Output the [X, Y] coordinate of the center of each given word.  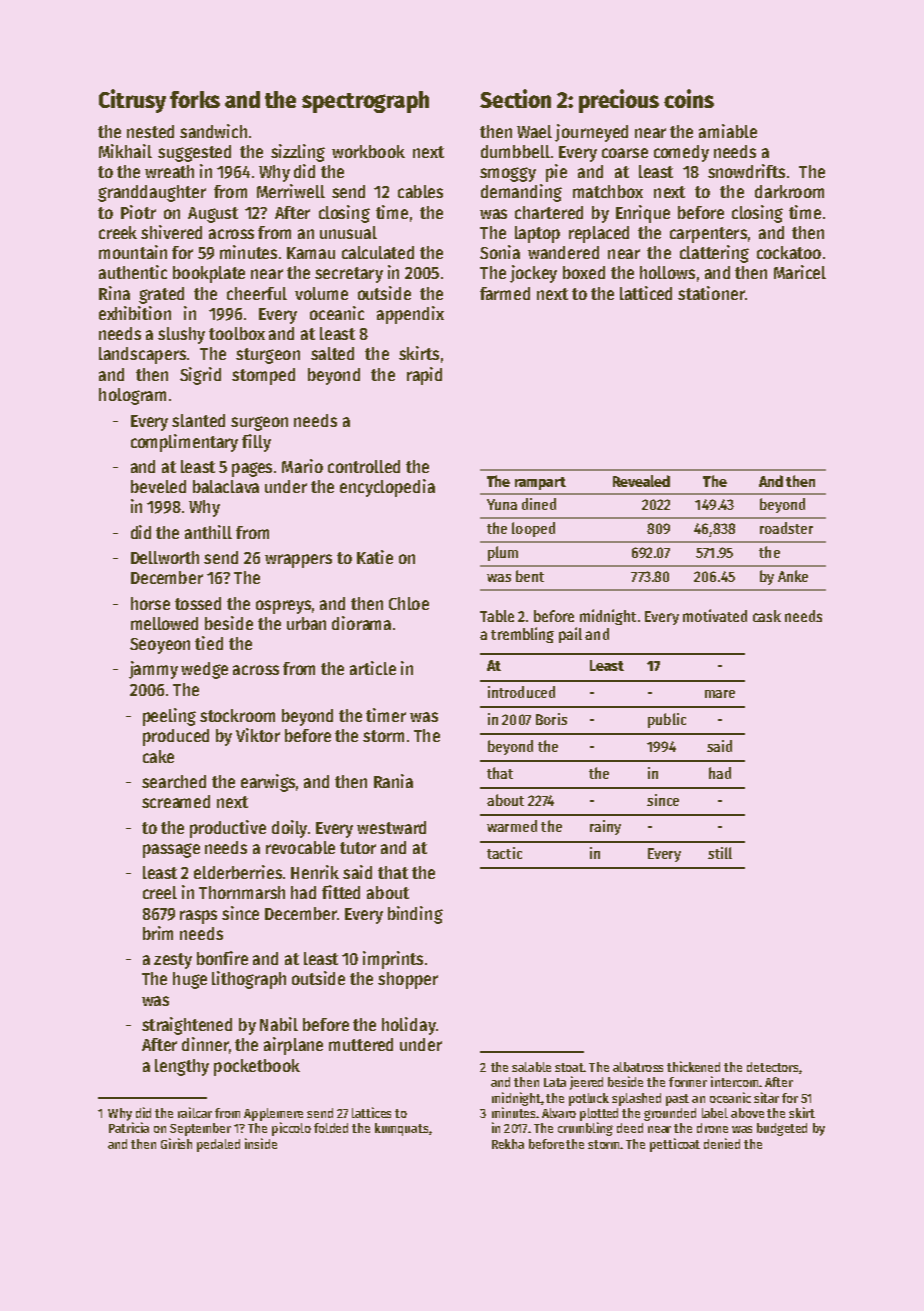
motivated [715, 615]
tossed [198, 603]
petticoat [675, 1145]
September [200, 1129]
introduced [521, 692]
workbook [368, 151]
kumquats [401, 1129]
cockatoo [789, 252]
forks [195, 99]
